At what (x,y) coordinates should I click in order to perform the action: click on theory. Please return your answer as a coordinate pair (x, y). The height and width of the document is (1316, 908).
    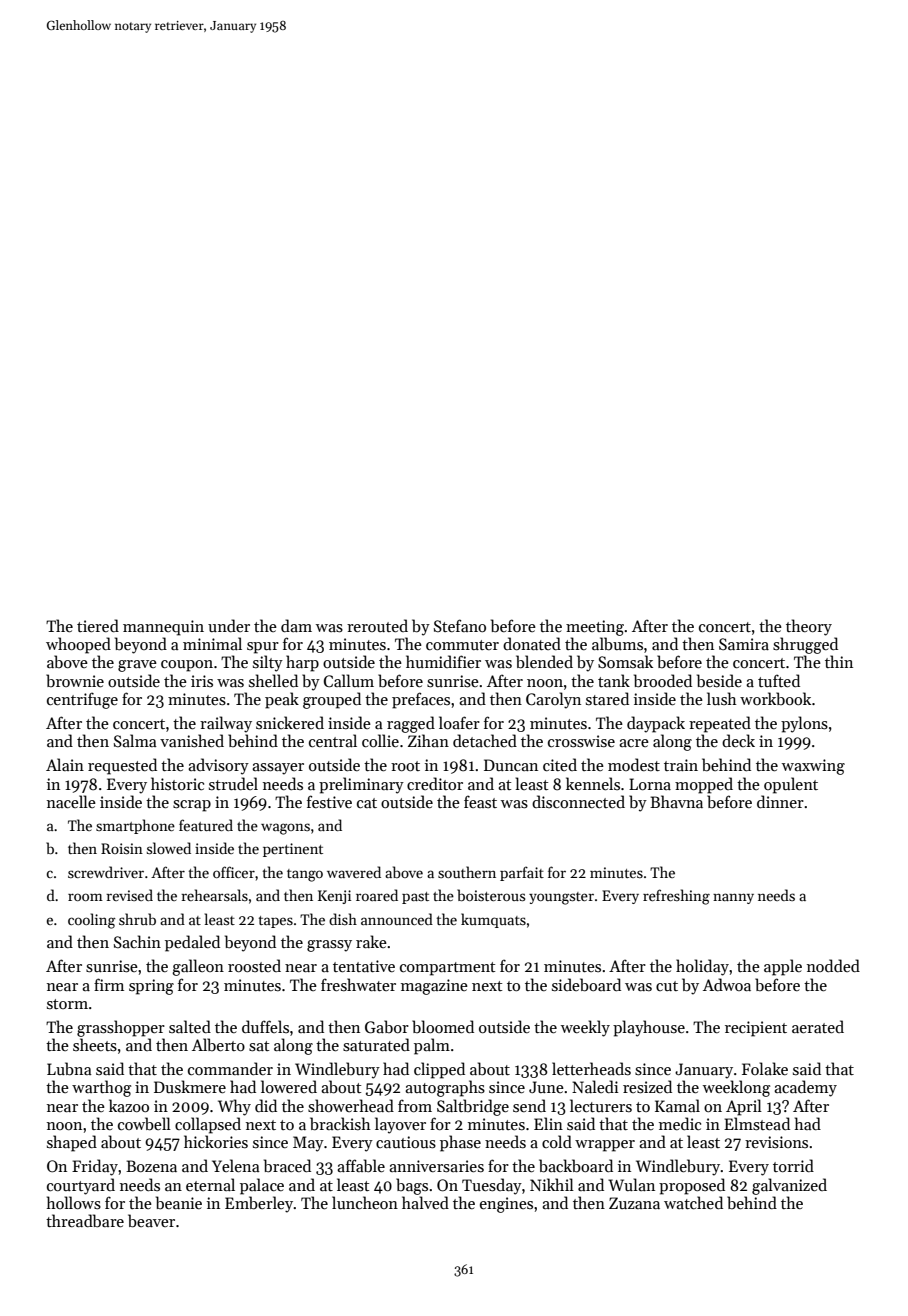
    Looking at the image, I should click on (809, 627).
